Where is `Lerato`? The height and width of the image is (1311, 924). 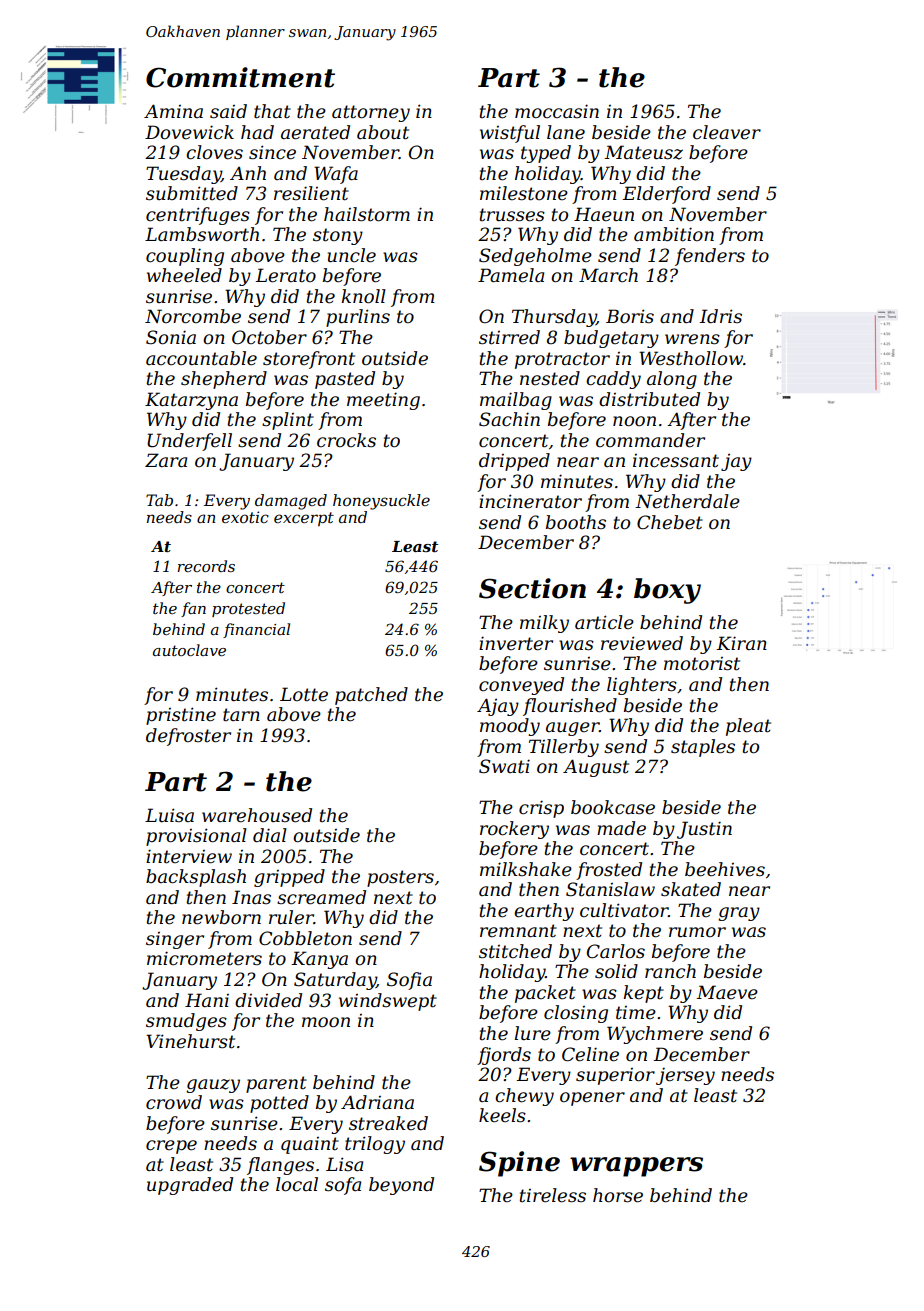 Lerato is located at coordinates (285, 275).
